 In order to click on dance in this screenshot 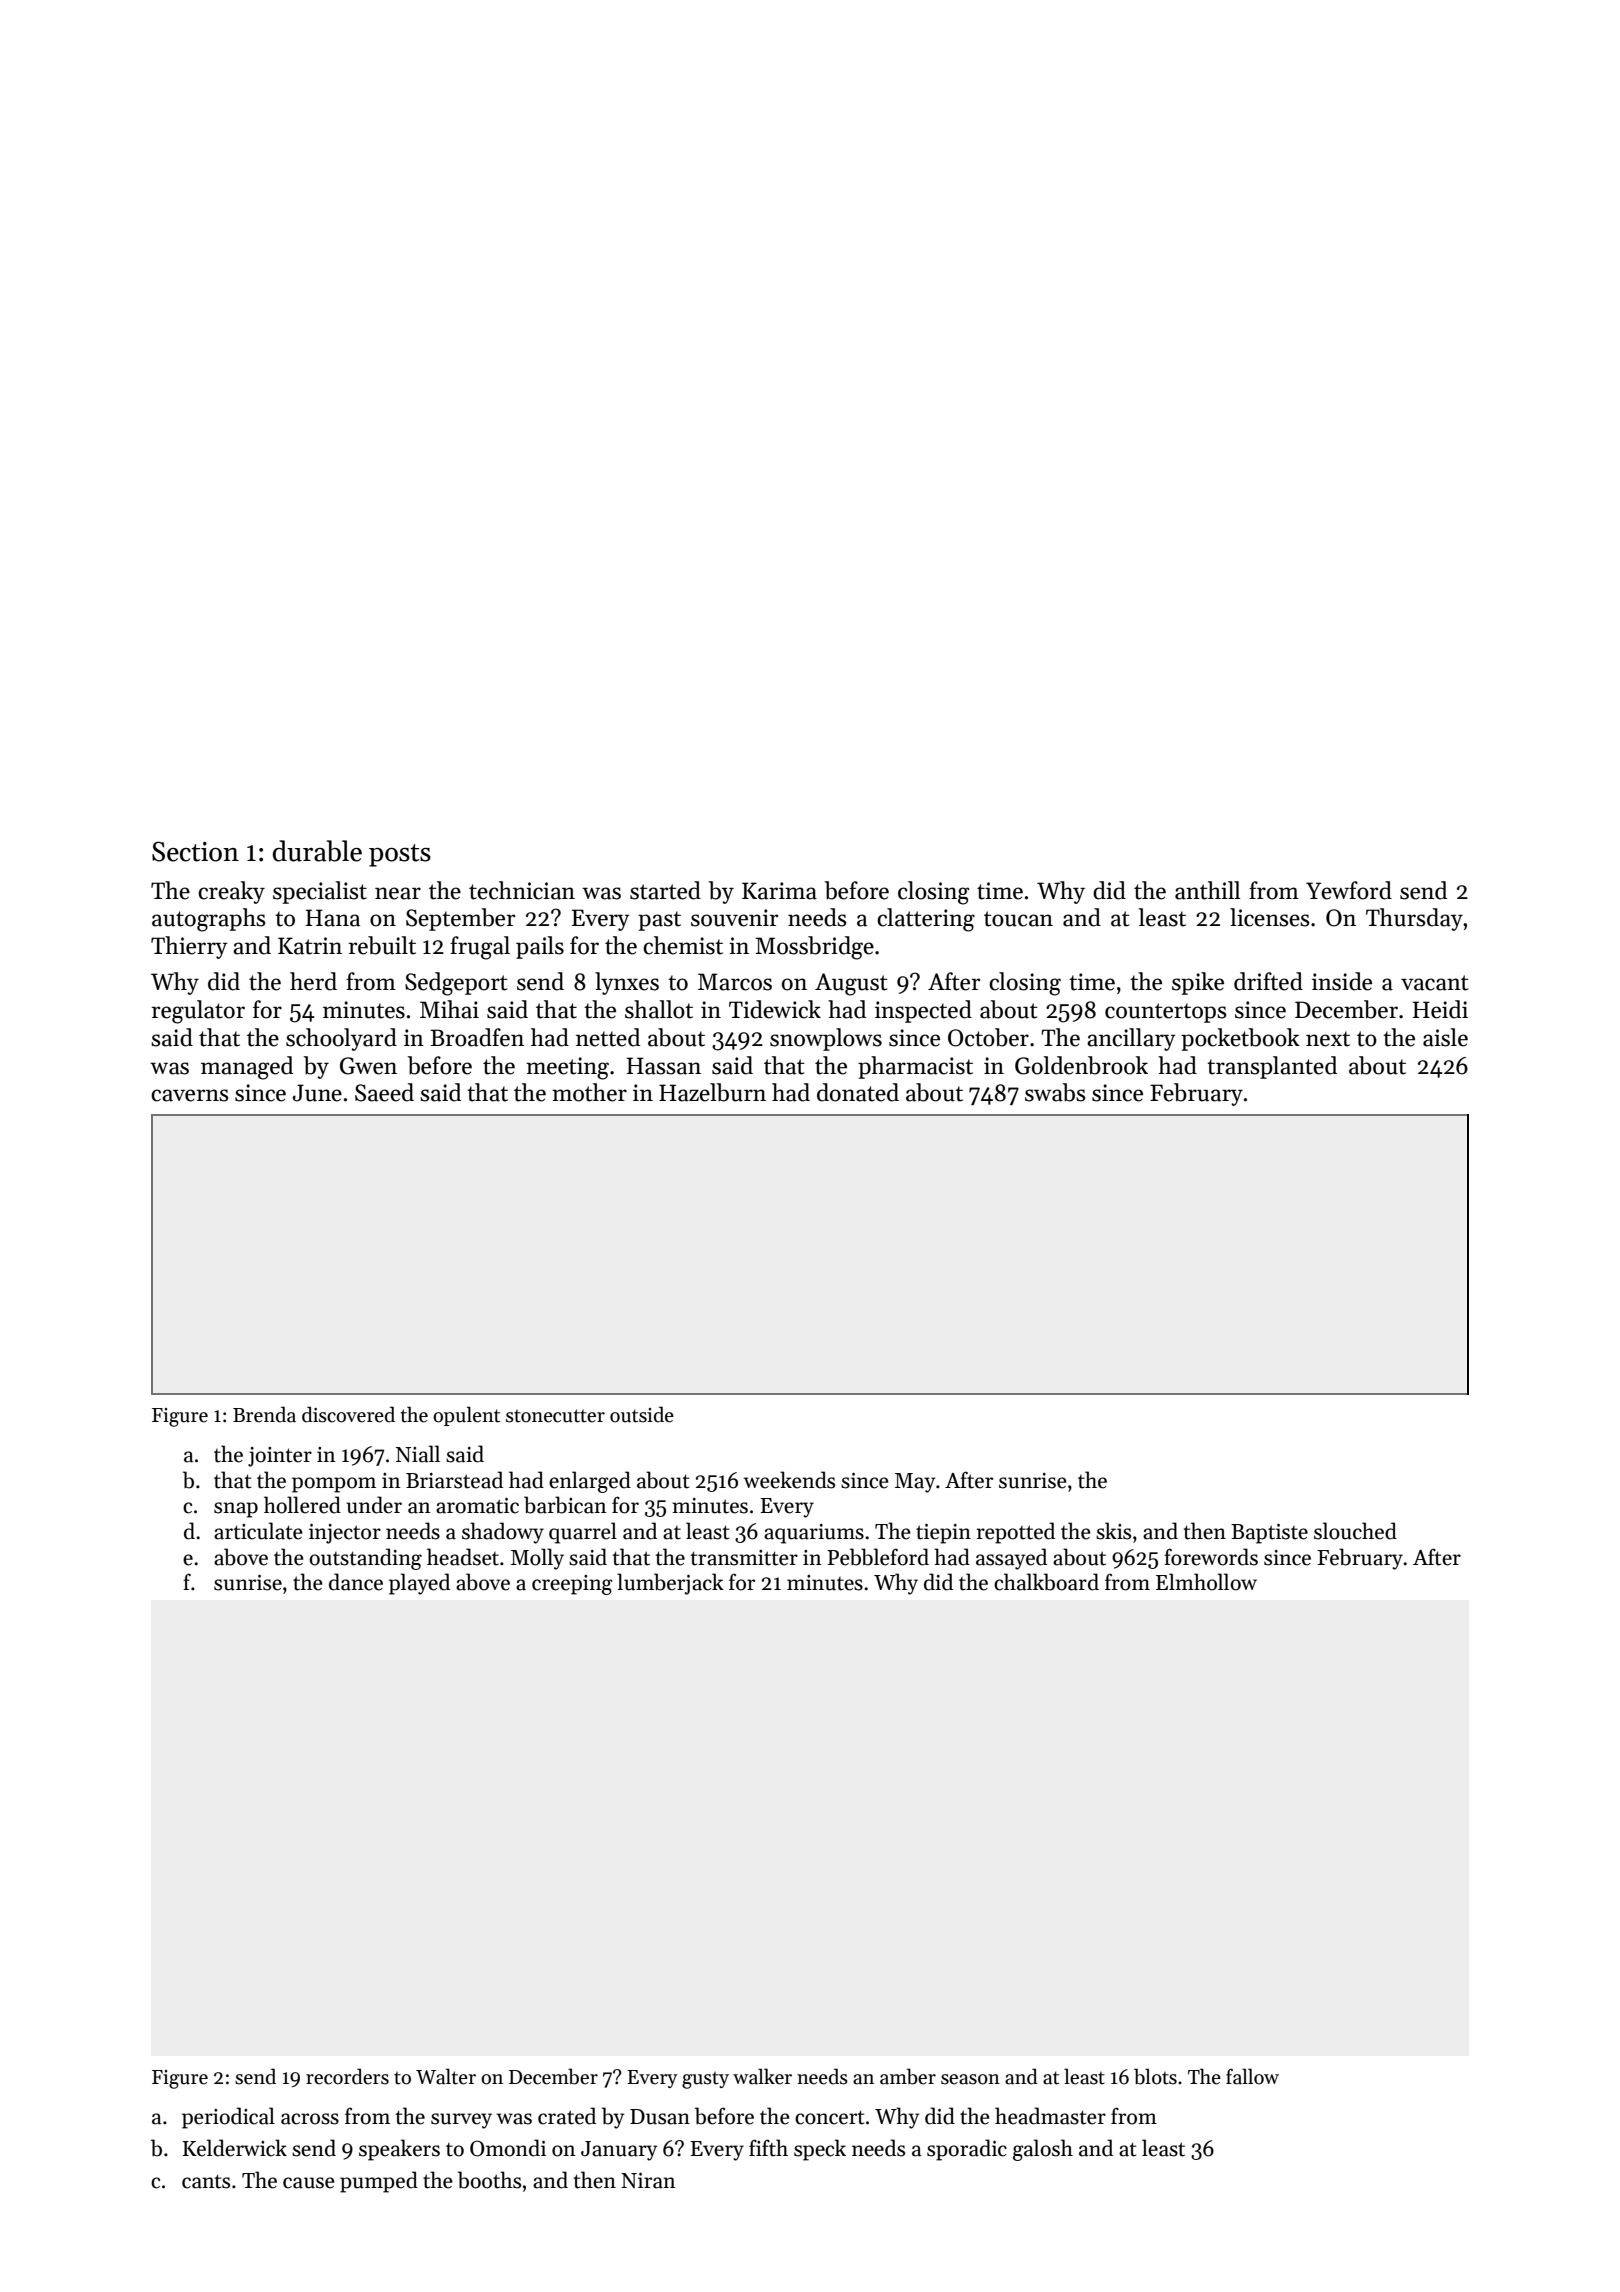, I will do `click(356, 1582)`.
